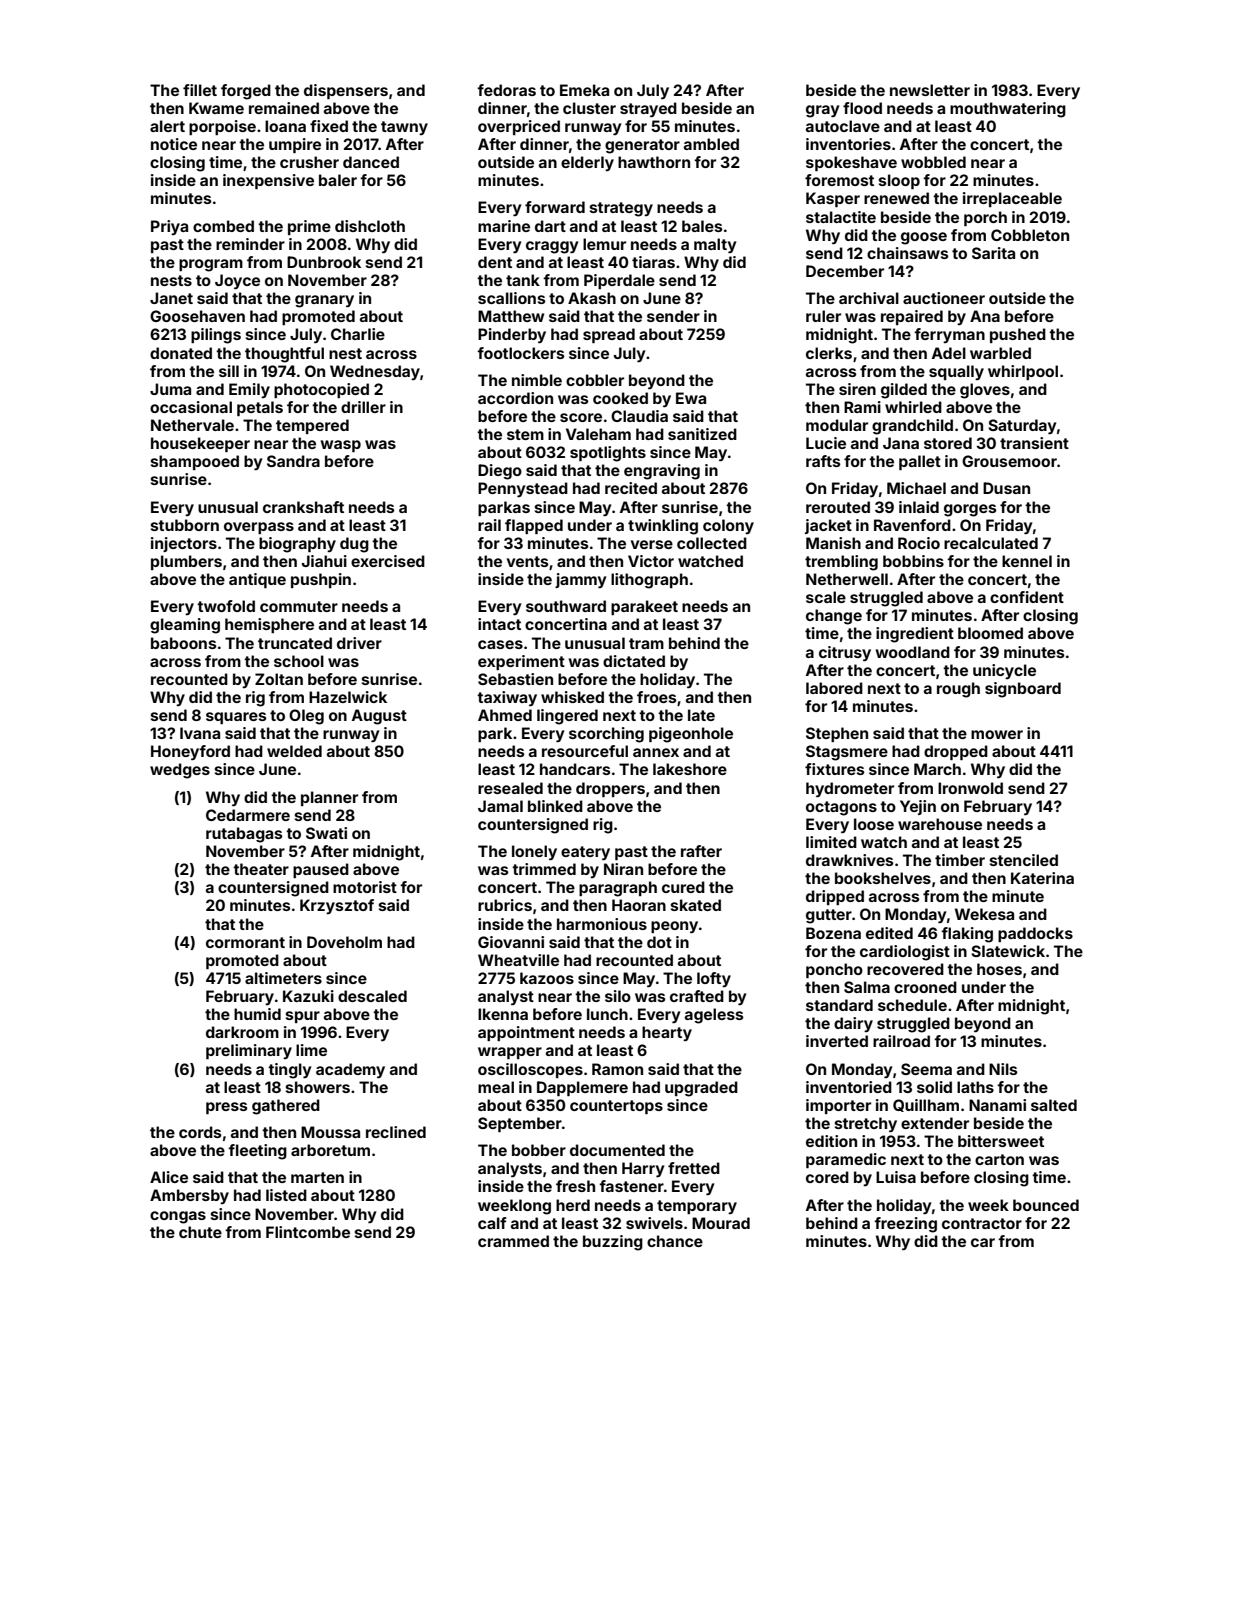 Image resolution: width=1234 pixels, height=1597 pixels. I want to click on school, so click(299, 661).
